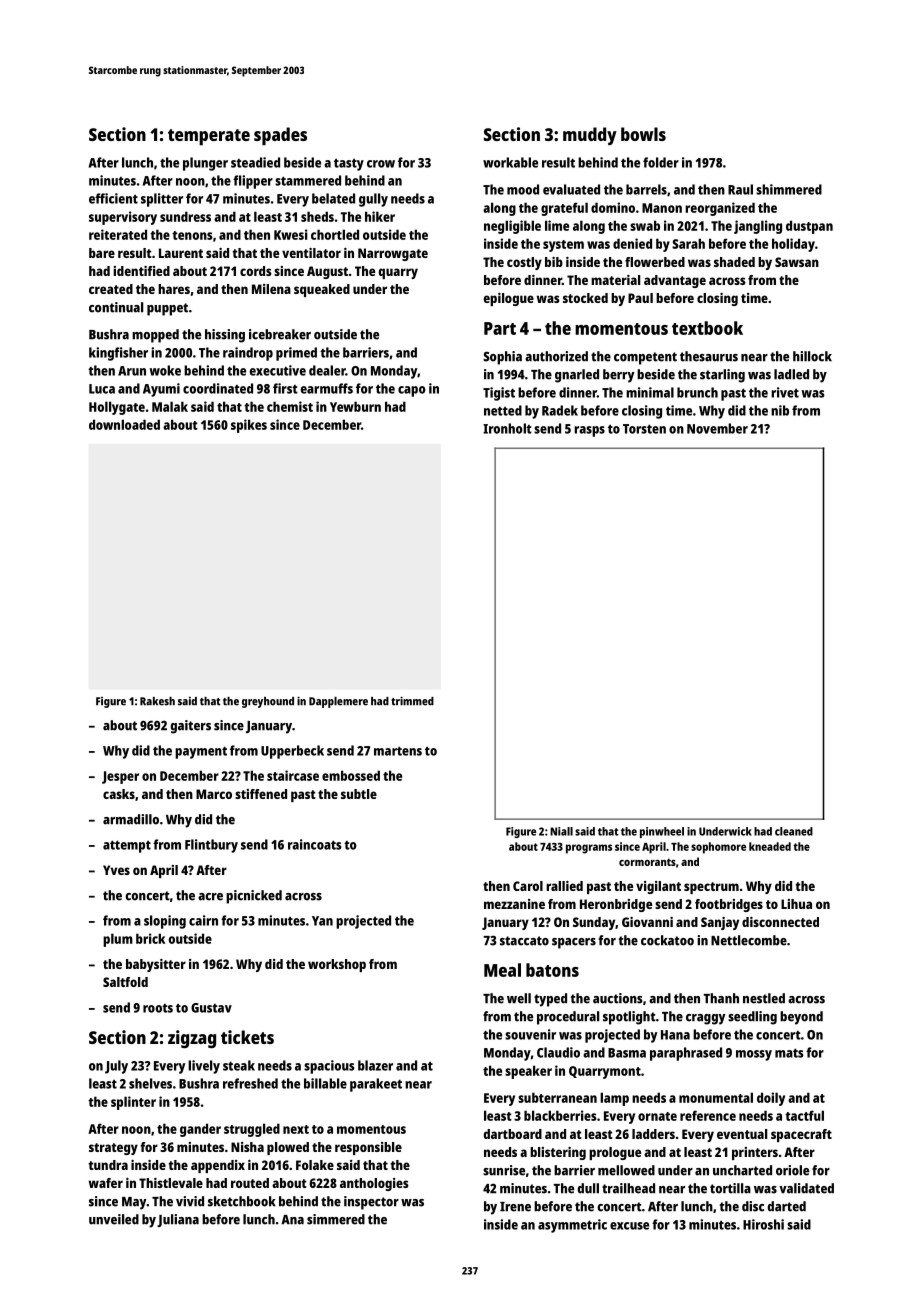  Describe the element at coordinates (812, 356) in the page. I see `hillock` at that location.
